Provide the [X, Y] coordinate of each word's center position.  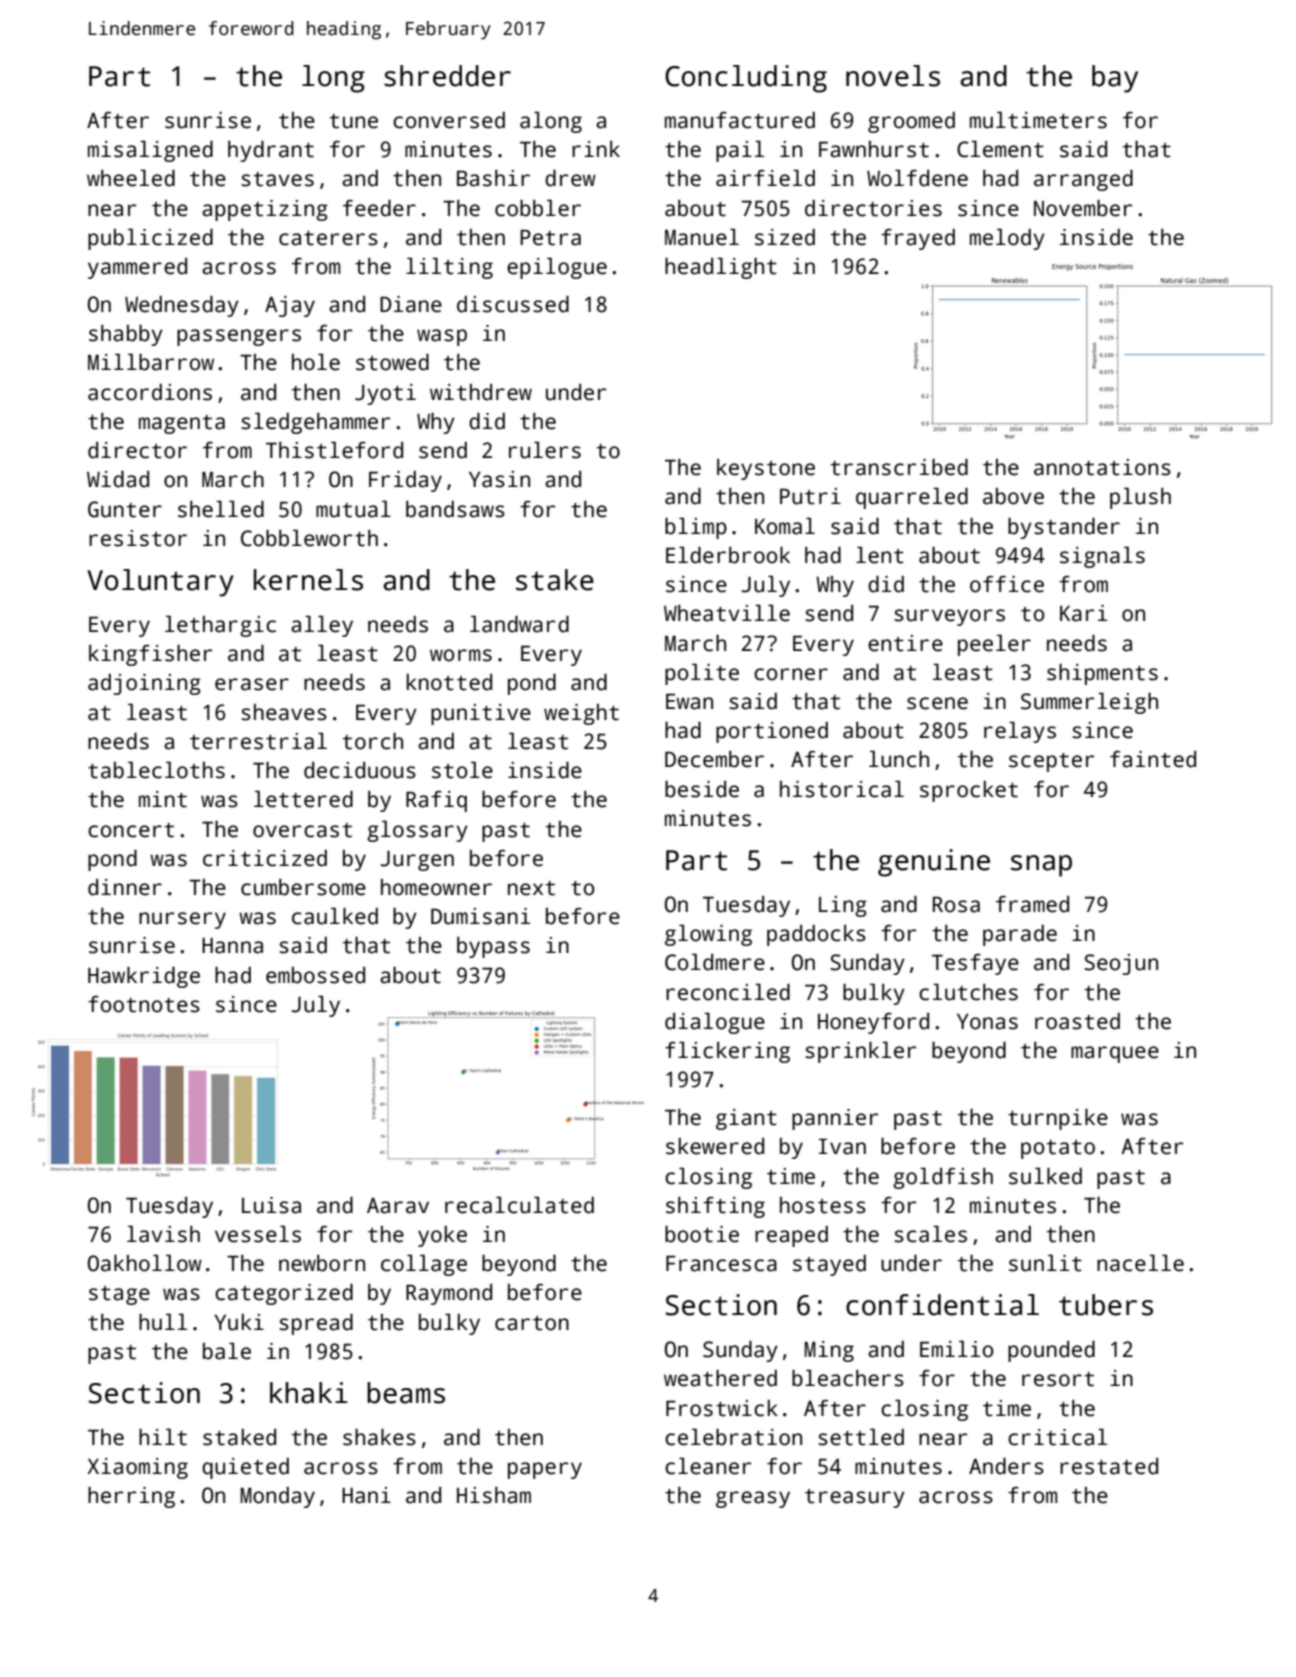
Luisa [271, 1205]
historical [842, 789]
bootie [702, 1234]
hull [163, 1322]
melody [1007, 239]
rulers [545, 450]
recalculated [519, 1205]
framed [1032, 904]
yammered [137, 268]
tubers [1106, 1305]
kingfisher [150, 655]
